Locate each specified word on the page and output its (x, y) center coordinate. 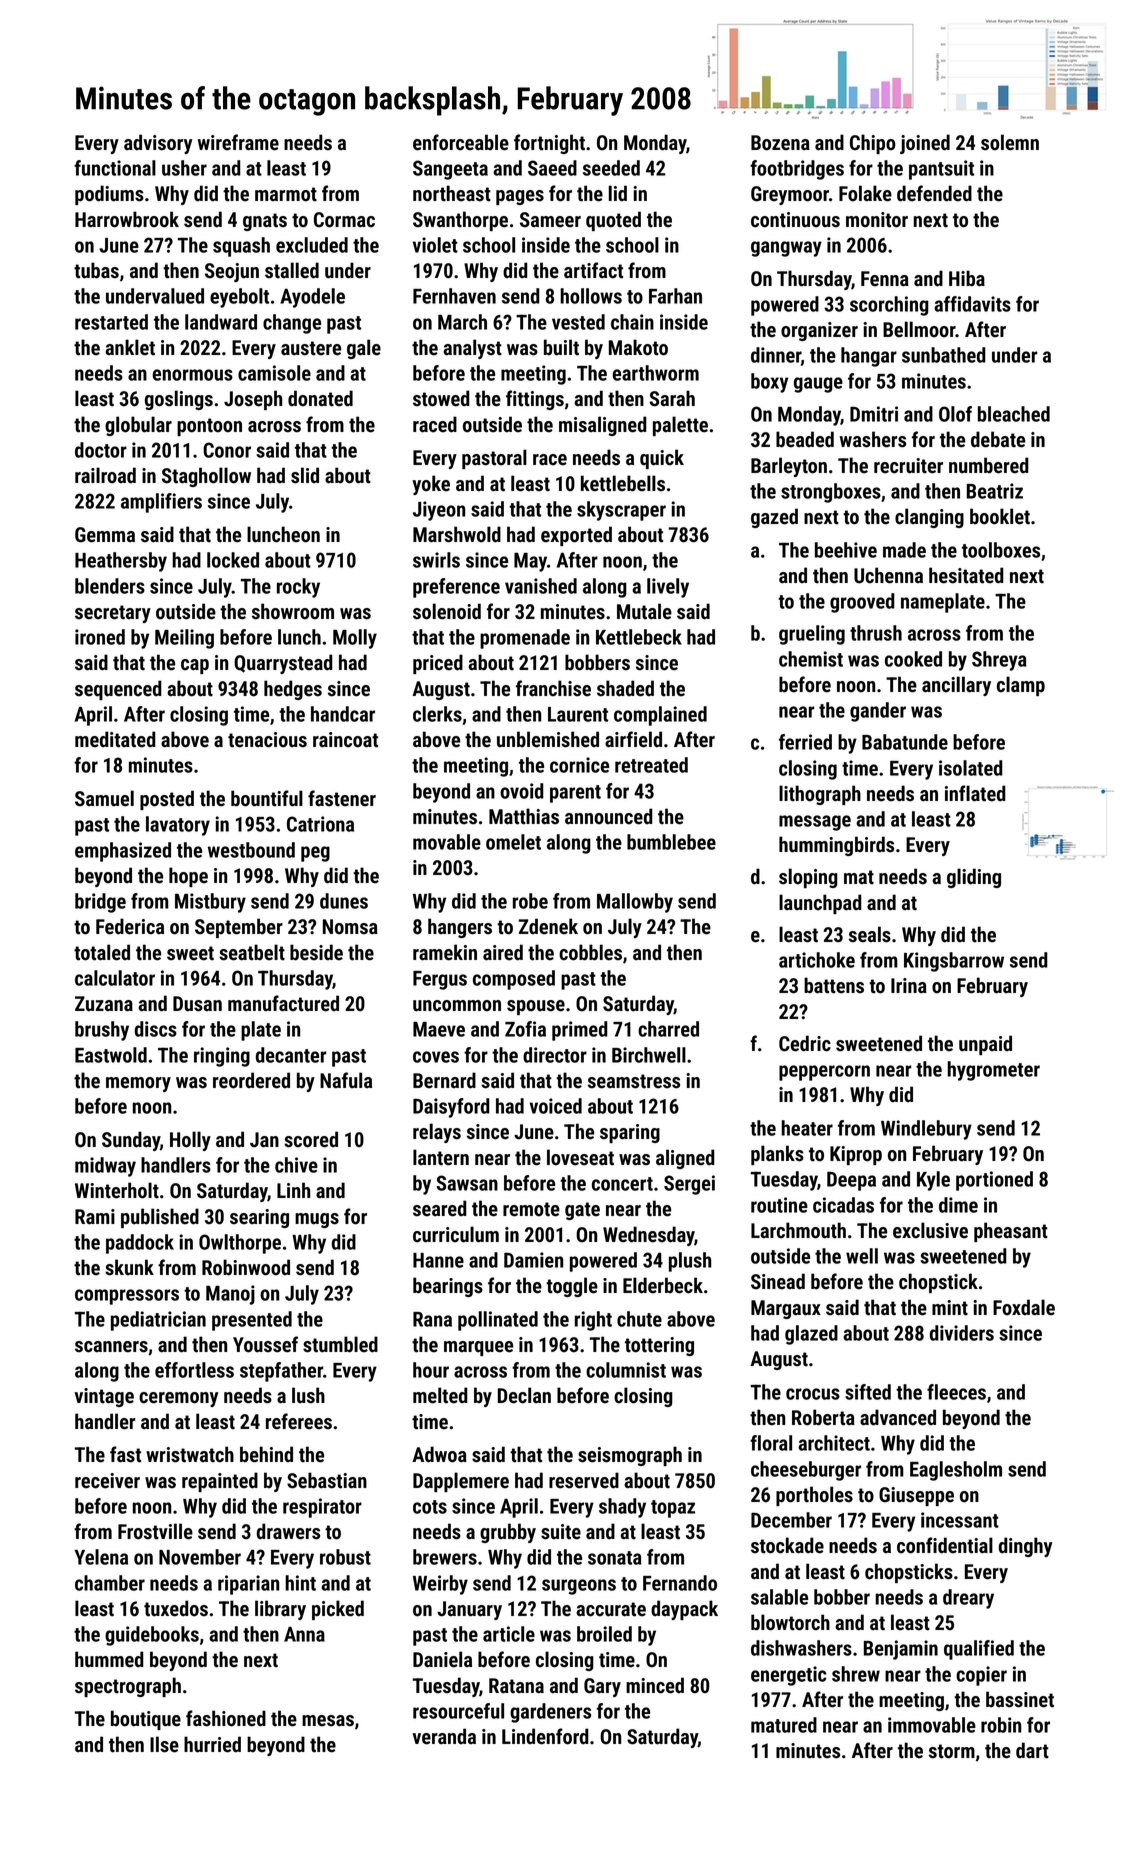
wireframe (238, 142)
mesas (328, 1721)
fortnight (549, 144)
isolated (971, 768)
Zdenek (548, 926)
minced (655, 1685)
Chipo (873, 144)
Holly (190, 1141)
